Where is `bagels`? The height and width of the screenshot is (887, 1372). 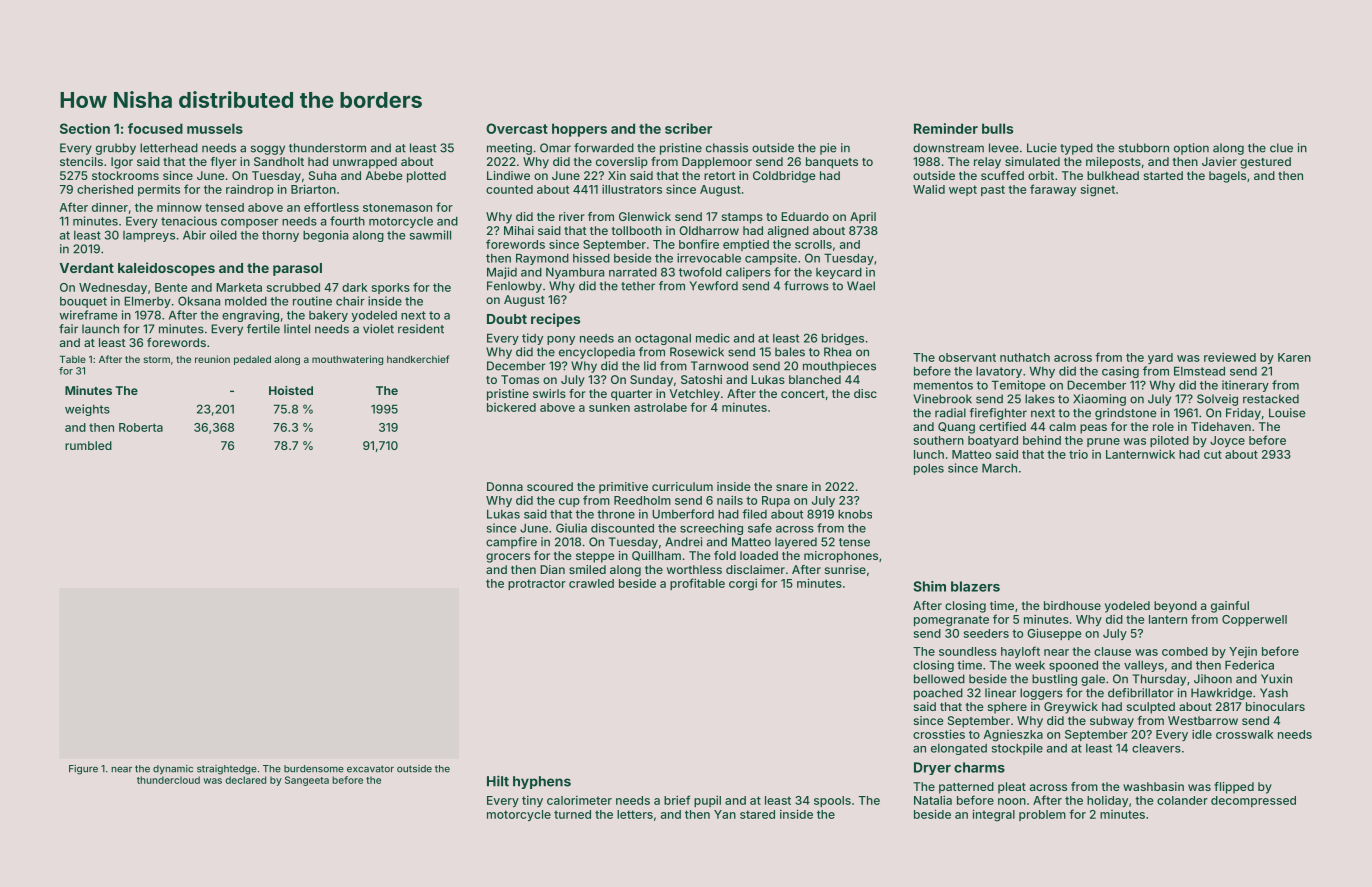 bagels is located at coordinates (1227, 177).
